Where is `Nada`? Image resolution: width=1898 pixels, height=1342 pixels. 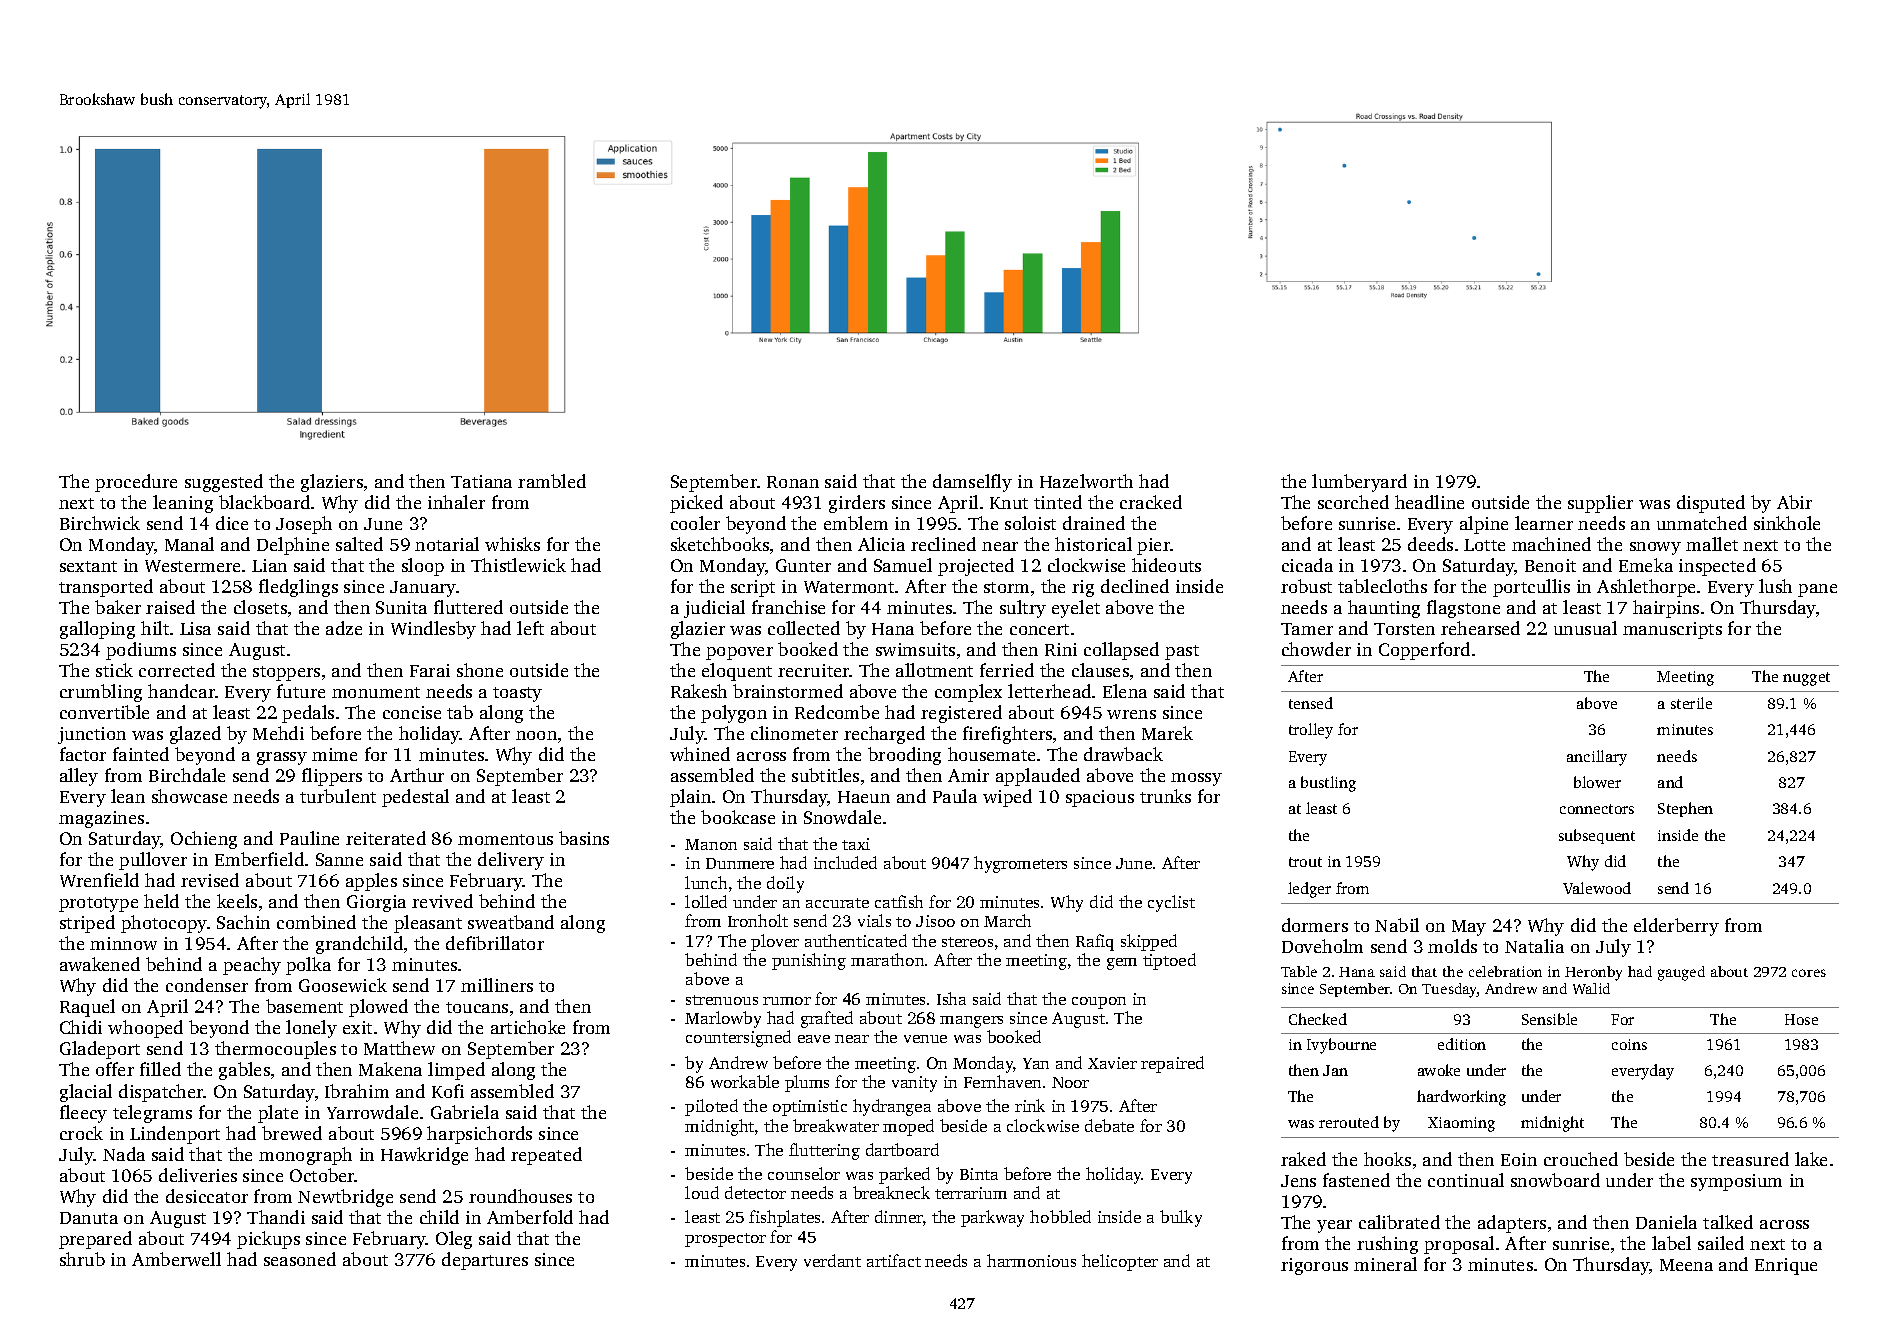
Nada is located at coordinates (124, 1154).
